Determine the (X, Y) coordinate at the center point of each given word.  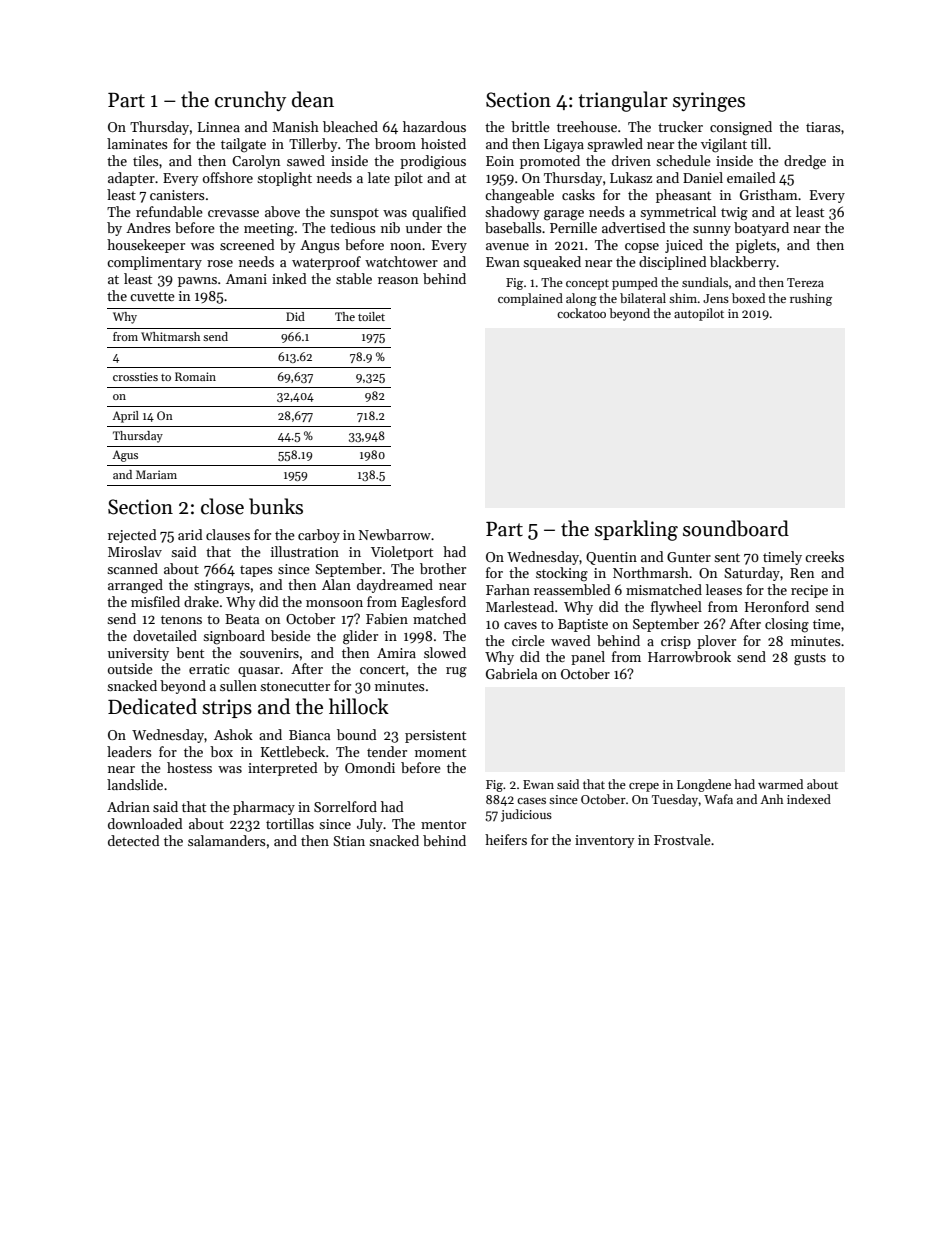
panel (588, 658)
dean (313, 99)
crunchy (250, 101)
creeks (824, 556)
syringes (709, 102)
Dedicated (152, 706)
